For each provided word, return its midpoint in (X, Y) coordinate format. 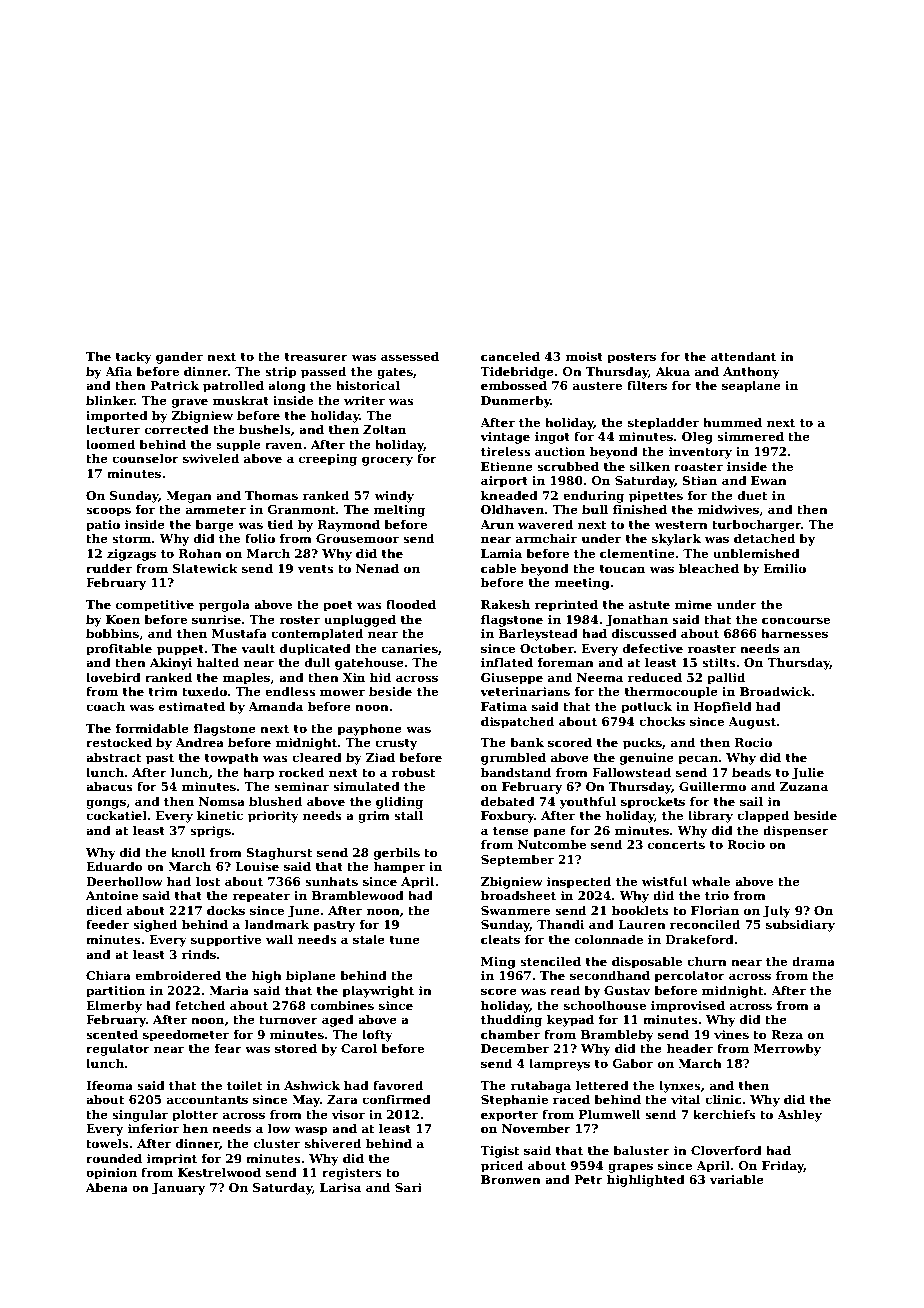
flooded (411, 604)
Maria (229, 990)
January (178, 1189)
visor (348, 1114)
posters (631, 358)
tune (405, 940)
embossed (514, 385)
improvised (688, 1006)
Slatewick (205, 568)
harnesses (794, 633)
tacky (134, 357)
